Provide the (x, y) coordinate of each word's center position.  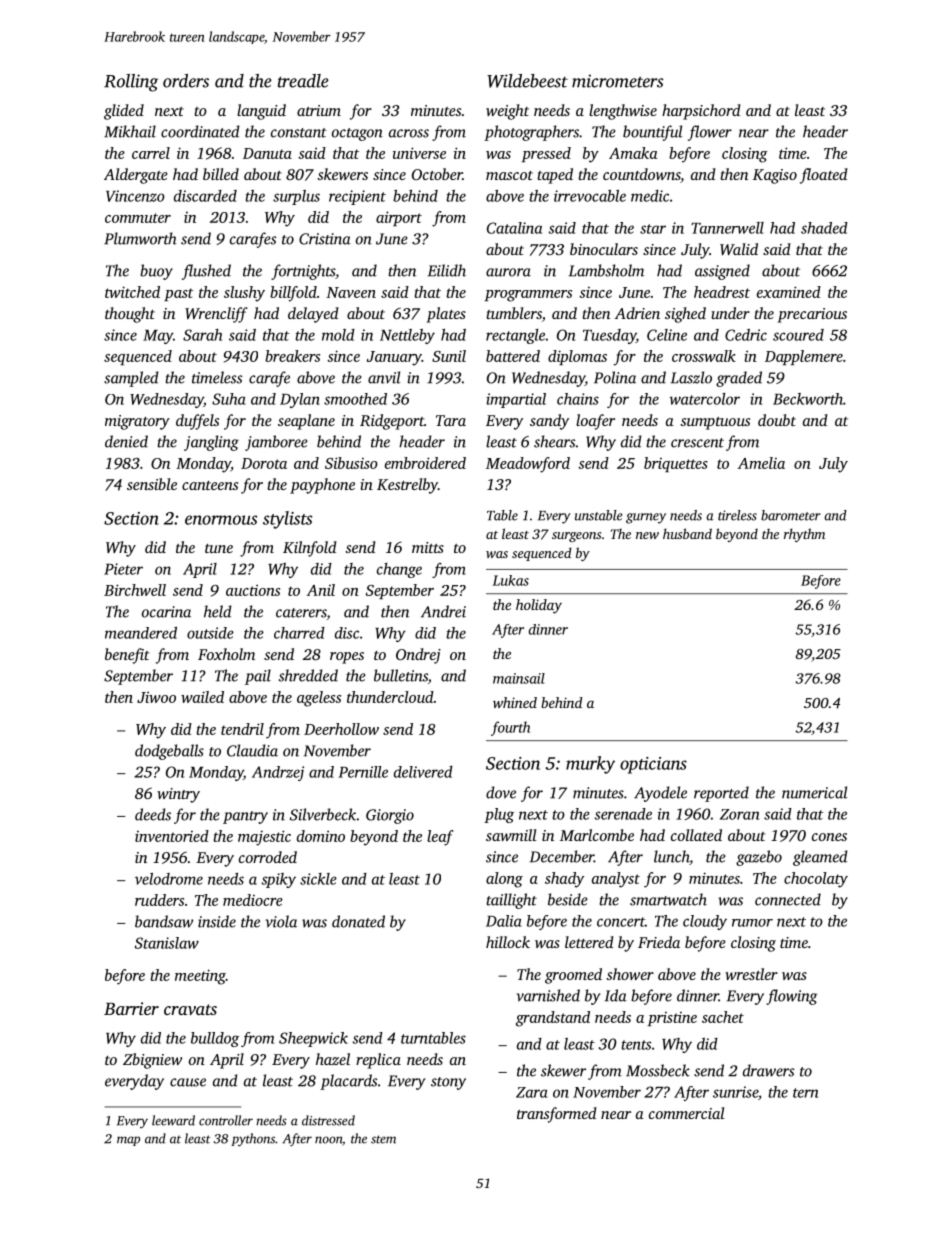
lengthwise (623, 112)
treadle (303, 81)
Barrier (131, 1008)
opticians (653, 765)
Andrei (443, 611)
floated (824, 176)
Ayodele (660, 794)
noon (328, 1140)
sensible (152, 484)
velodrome (169, 879)
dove (501, 792)
